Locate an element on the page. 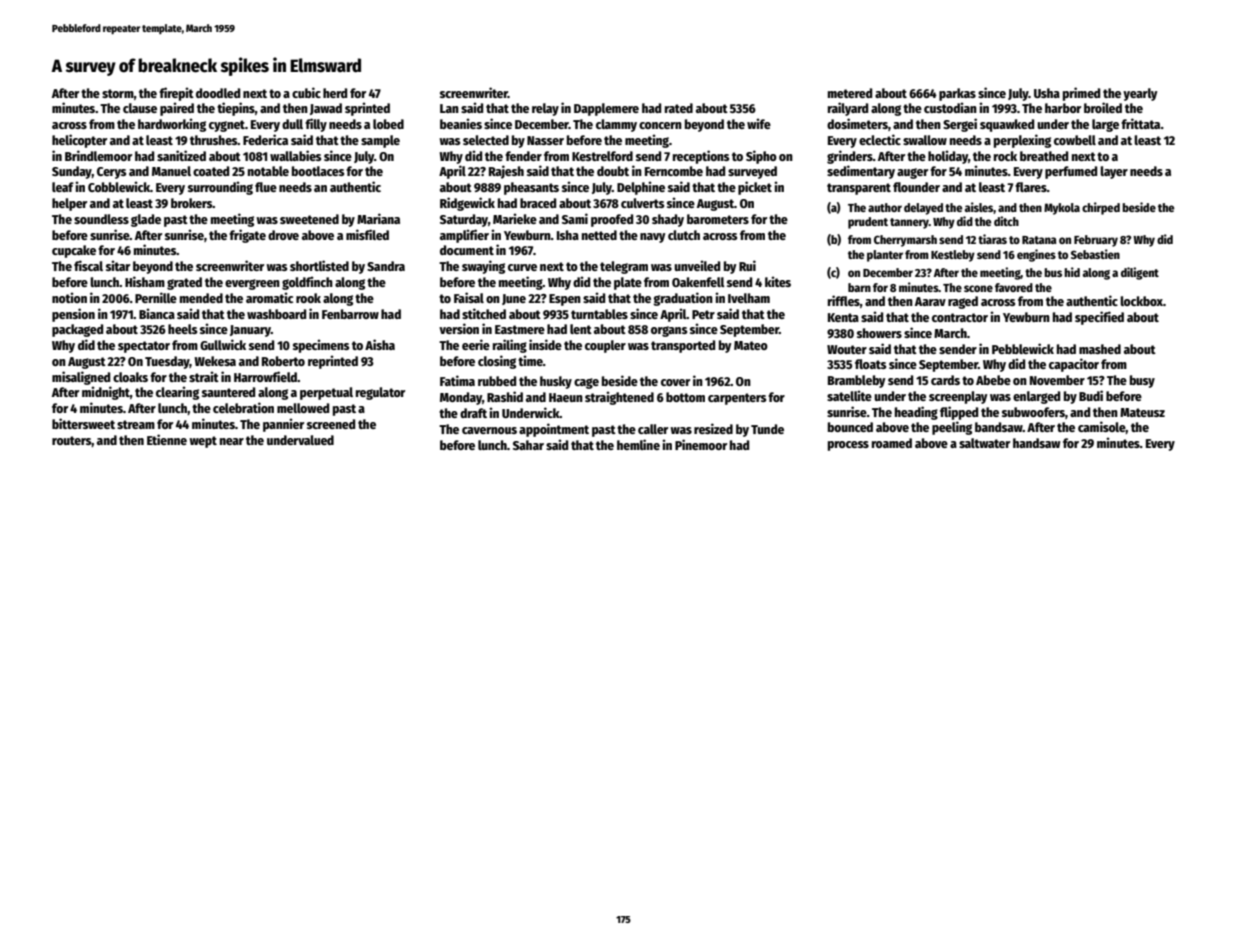  herd is located at coordinates (335, 93).
